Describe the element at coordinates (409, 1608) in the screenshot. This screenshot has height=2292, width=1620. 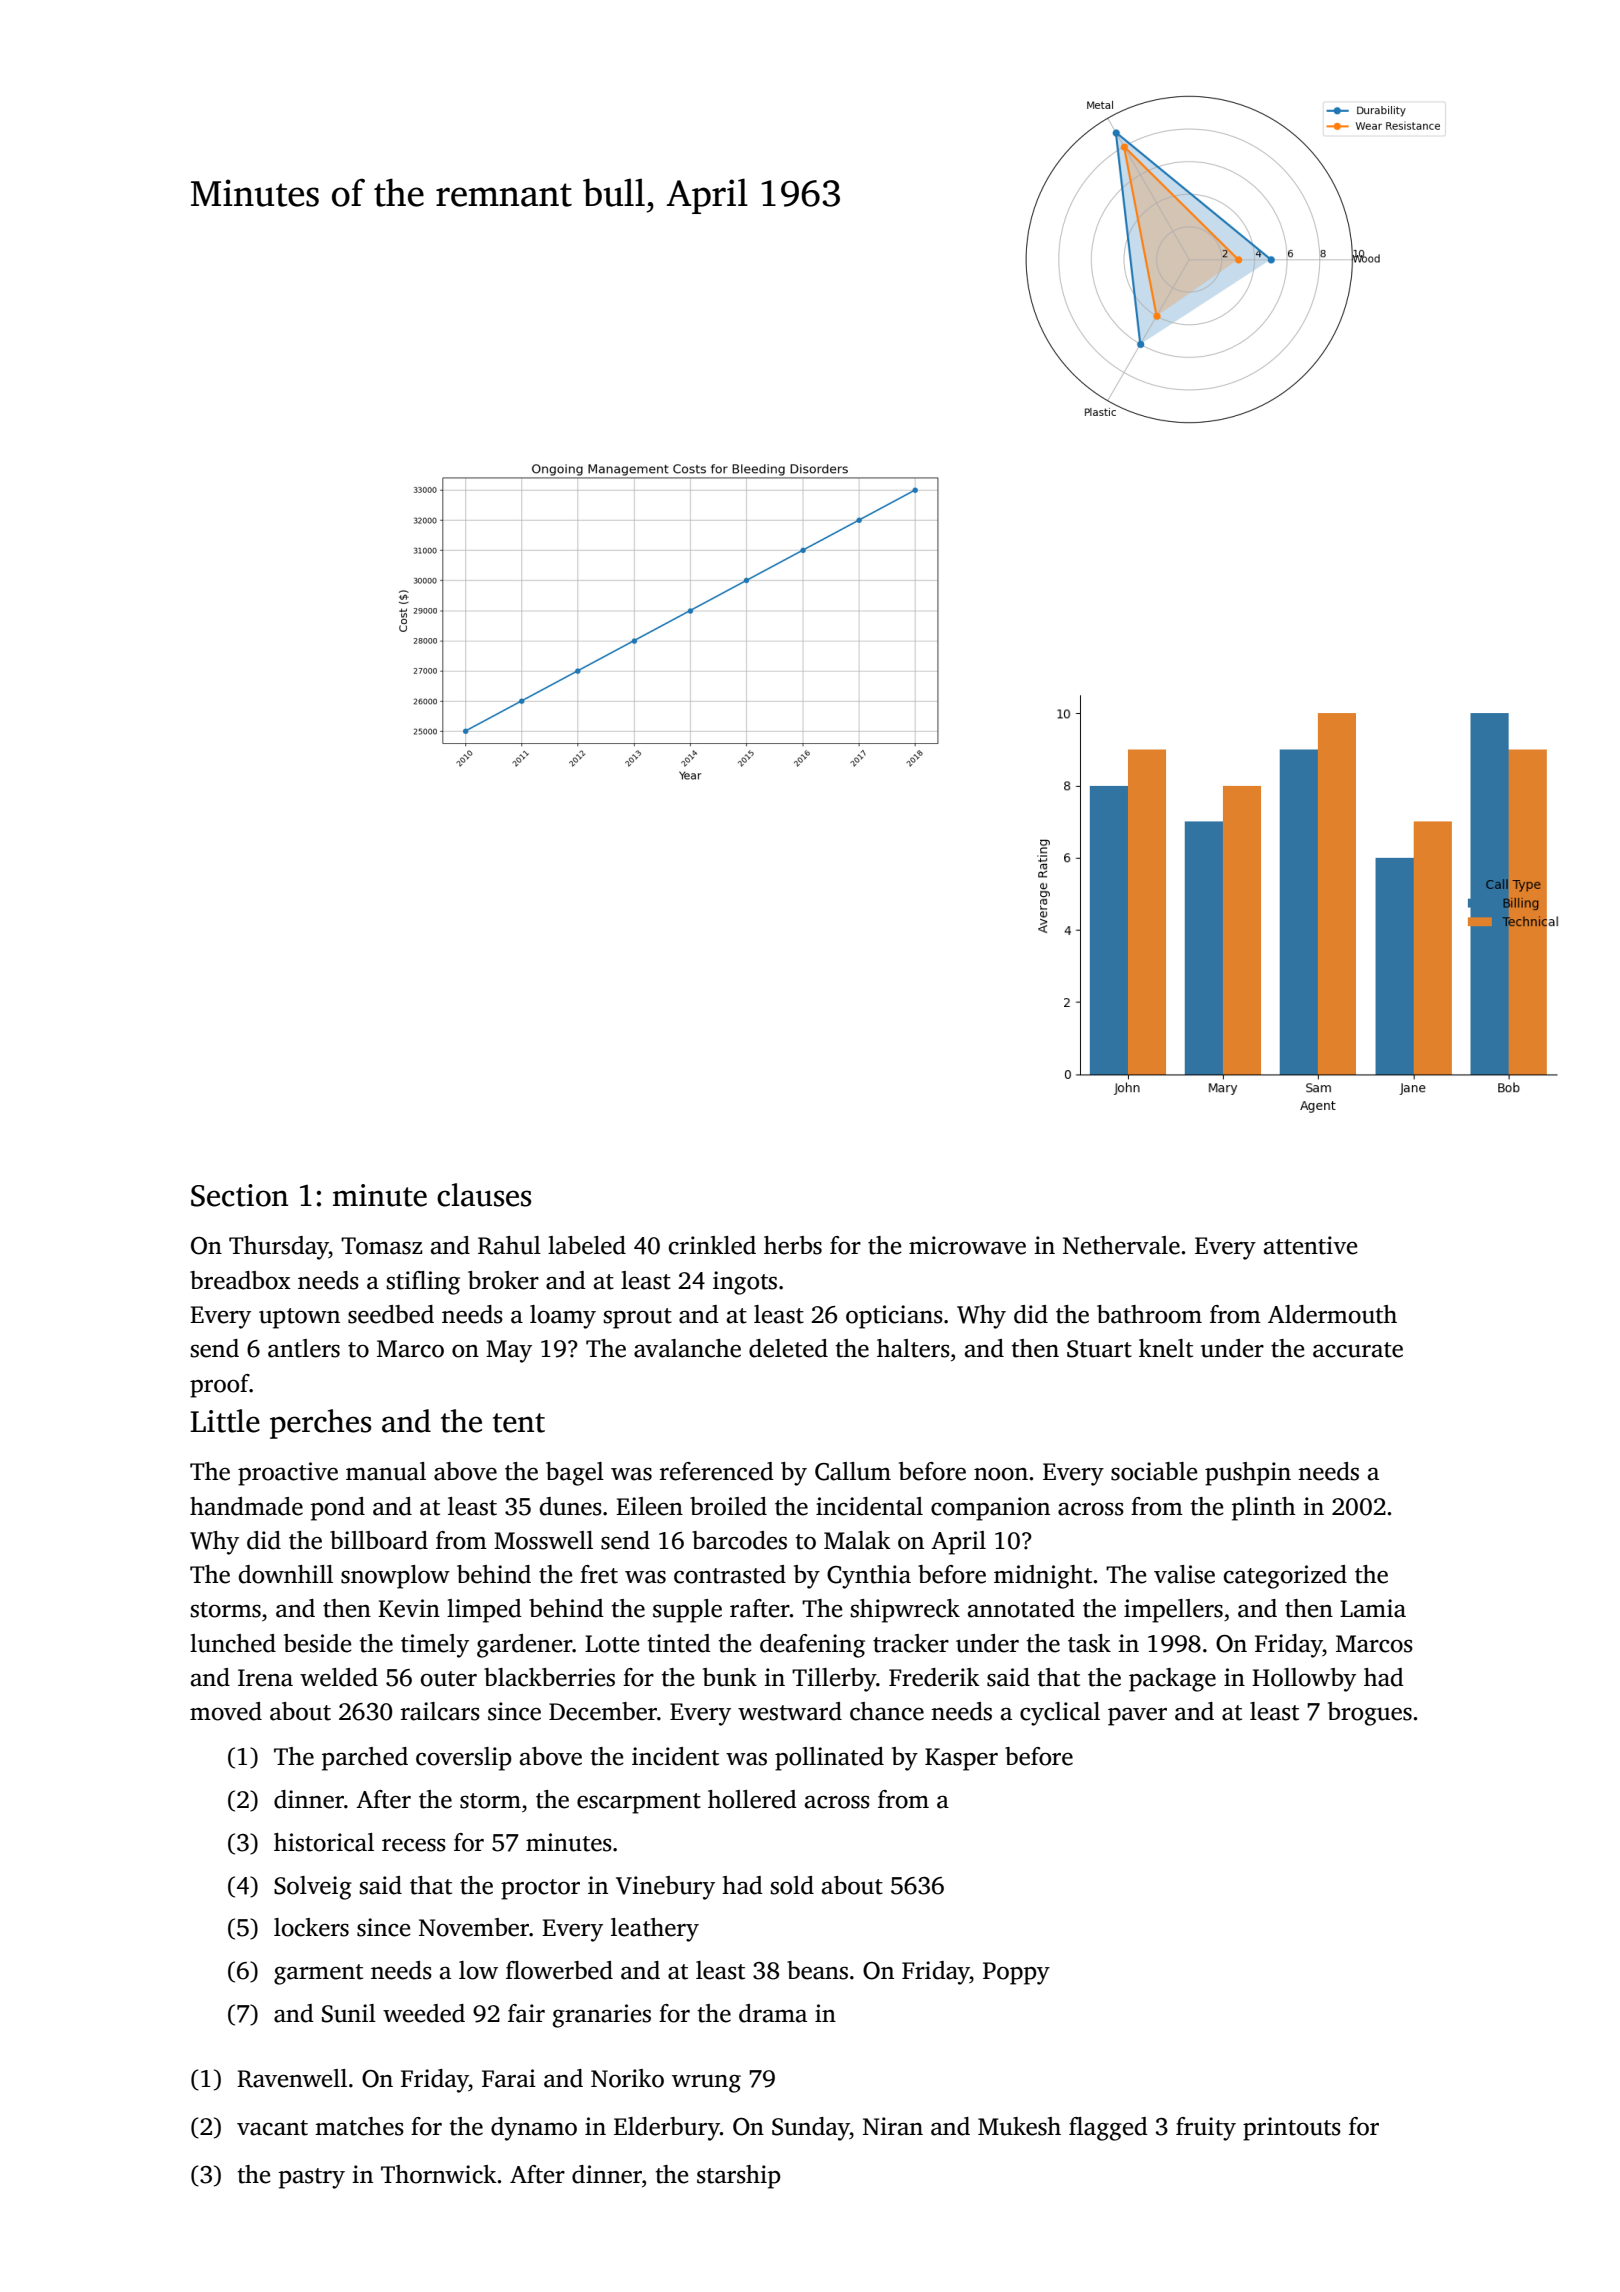
I see `Kevin` at that location.
